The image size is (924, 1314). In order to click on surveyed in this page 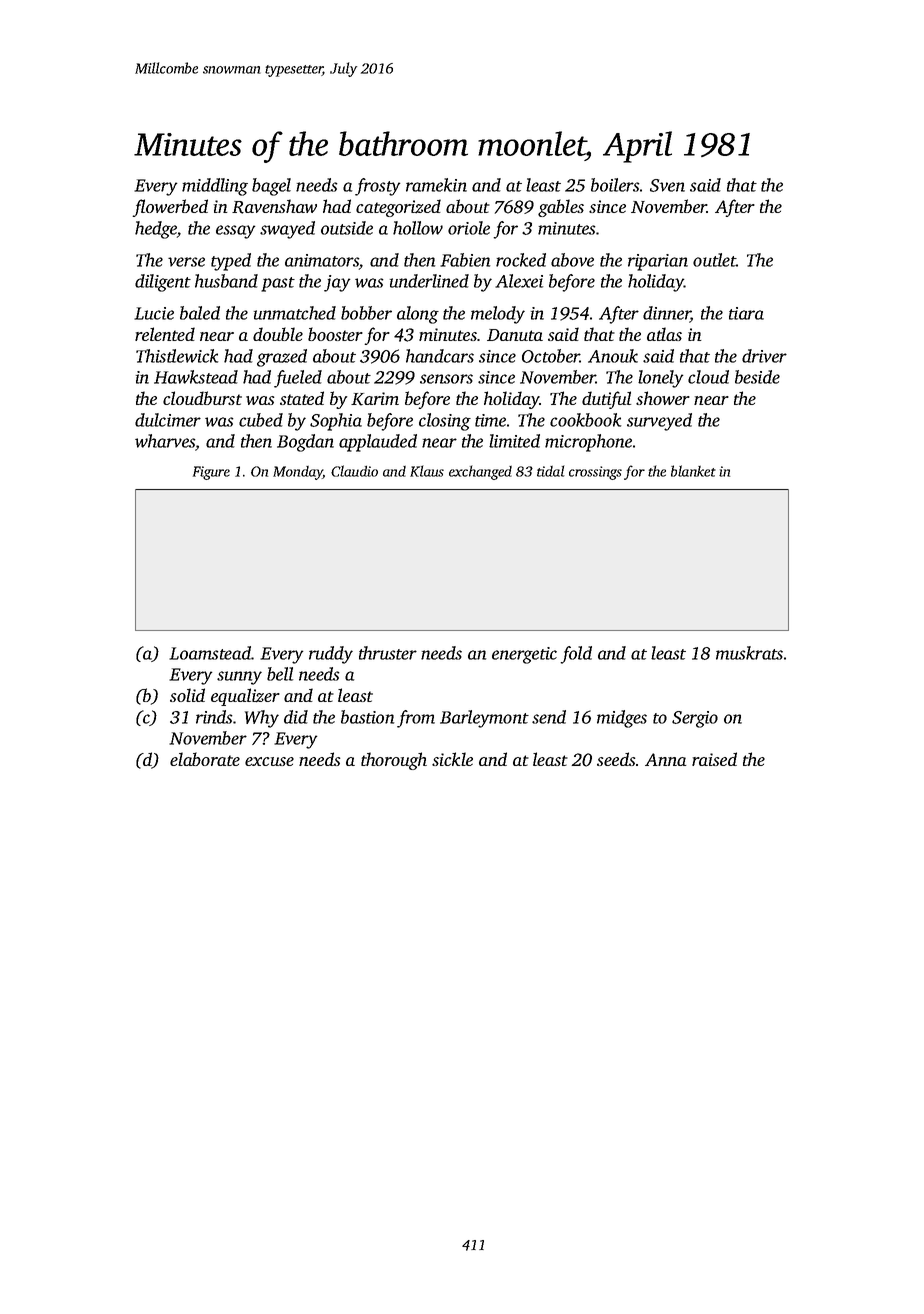, I will do `click(659, 422)`.
